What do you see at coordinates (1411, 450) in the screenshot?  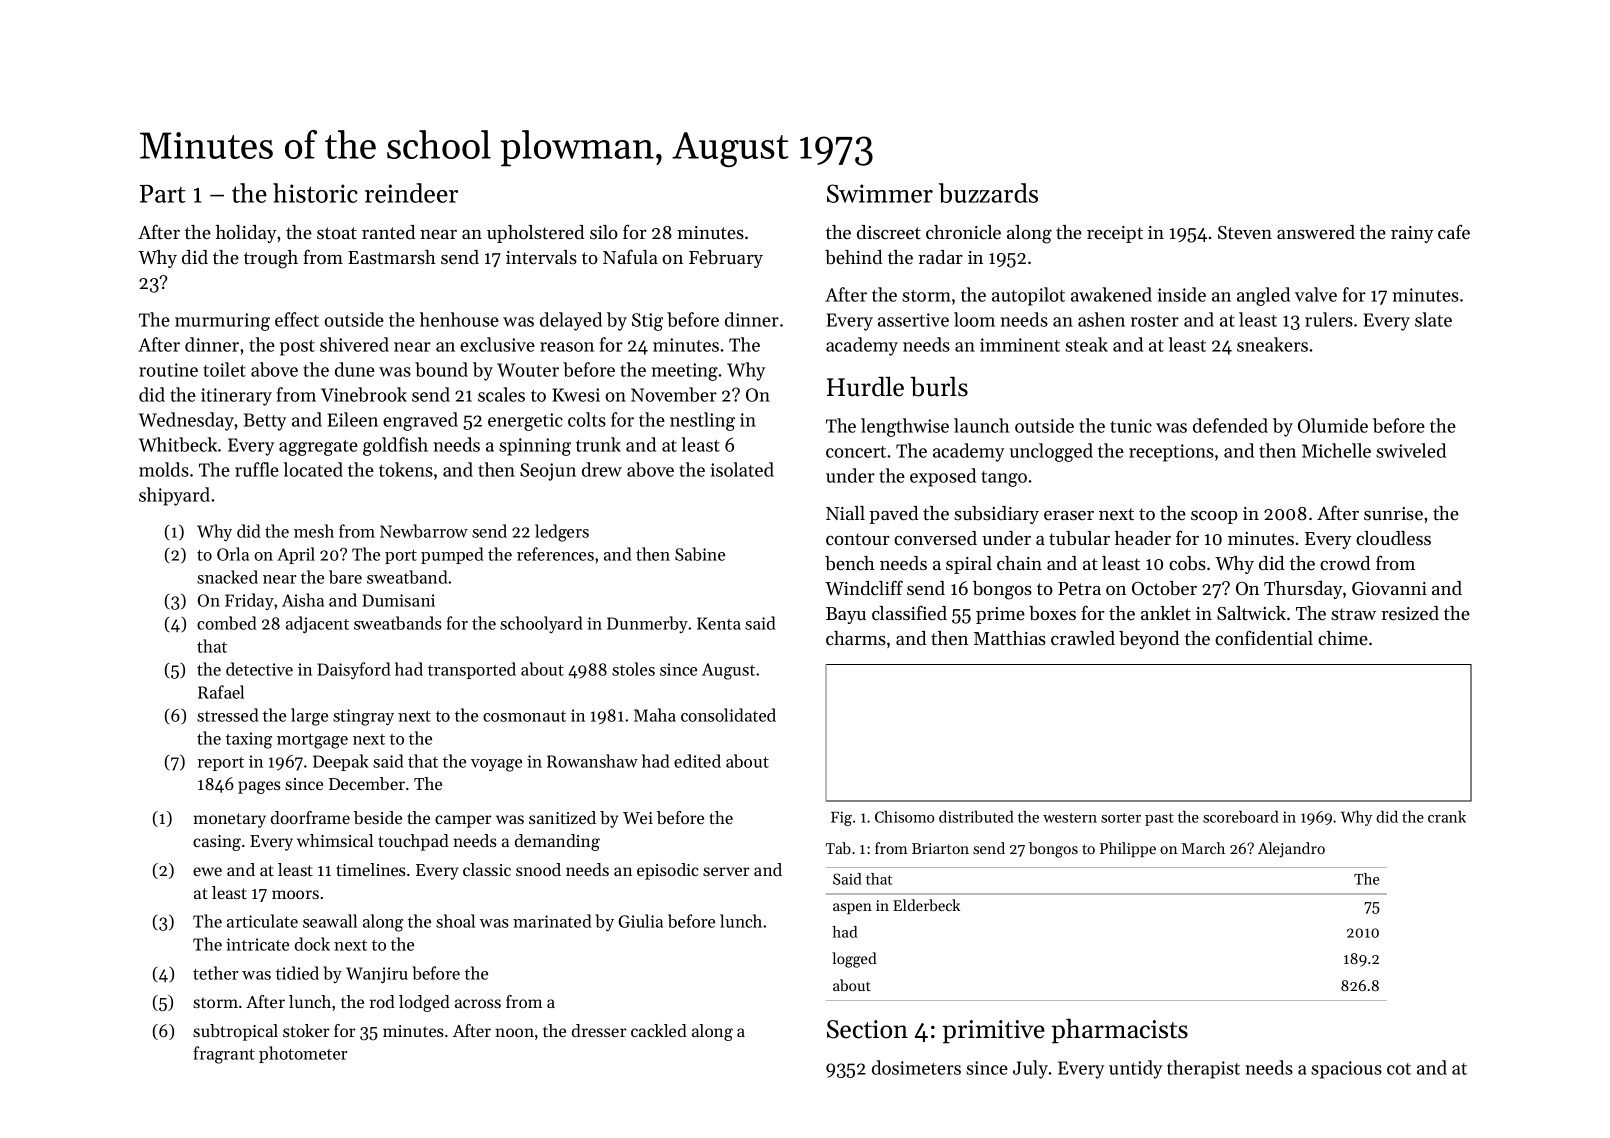 I see `swiveled` at bounding box center [1411, 450].
